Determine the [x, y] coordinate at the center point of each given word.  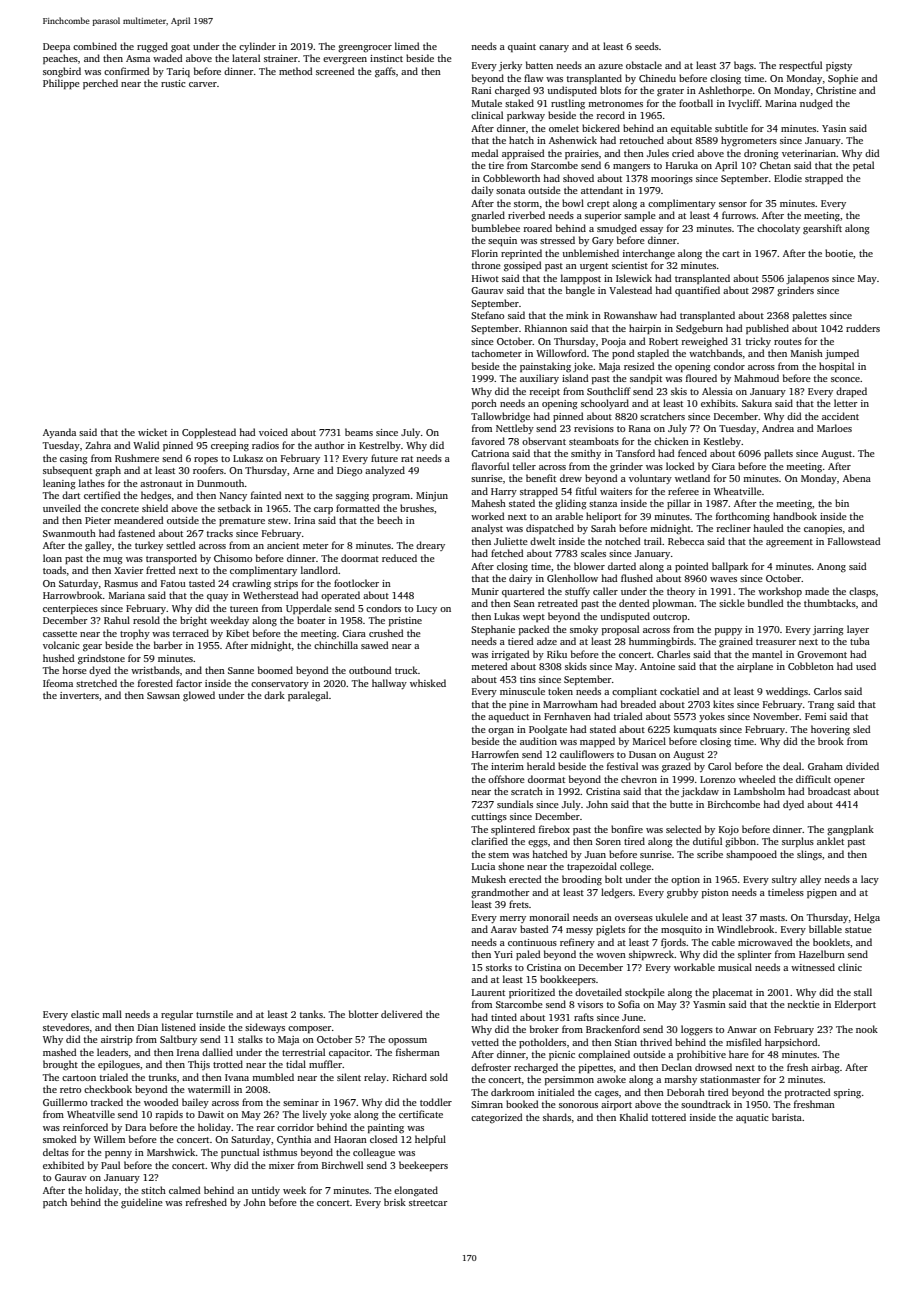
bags [744, 66]
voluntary [650, 479]
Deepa [56, 47]
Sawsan [163, 695]
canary [554, 48]
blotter [364, 1014]
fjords [673, 943]
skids [576, 666]
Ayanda [59, 433]
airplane [755, 667]
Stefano [487, 315]
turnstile [214, 1014]
